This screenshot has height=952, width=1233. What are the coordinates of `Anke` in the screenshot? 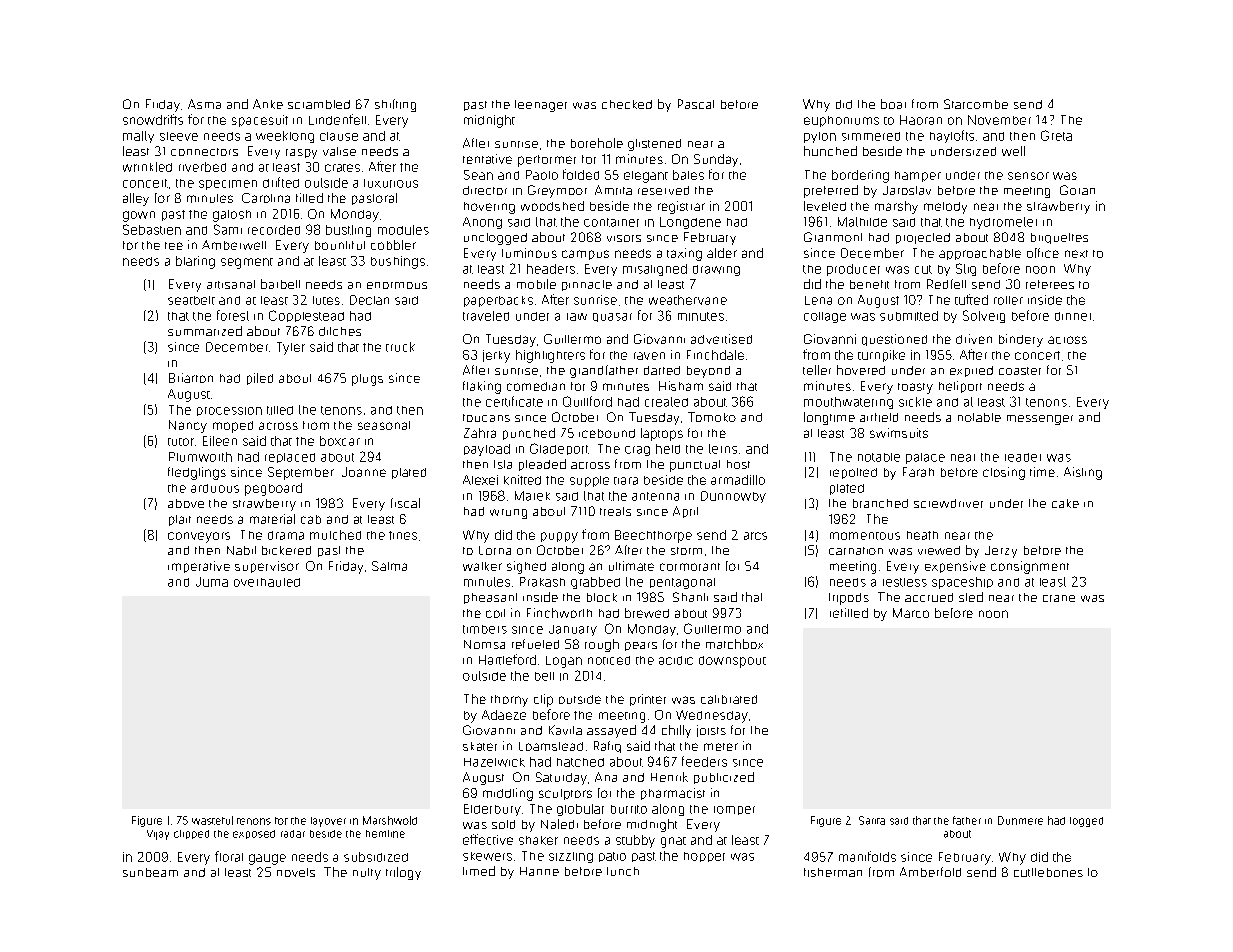 It's located at (268, 104).
